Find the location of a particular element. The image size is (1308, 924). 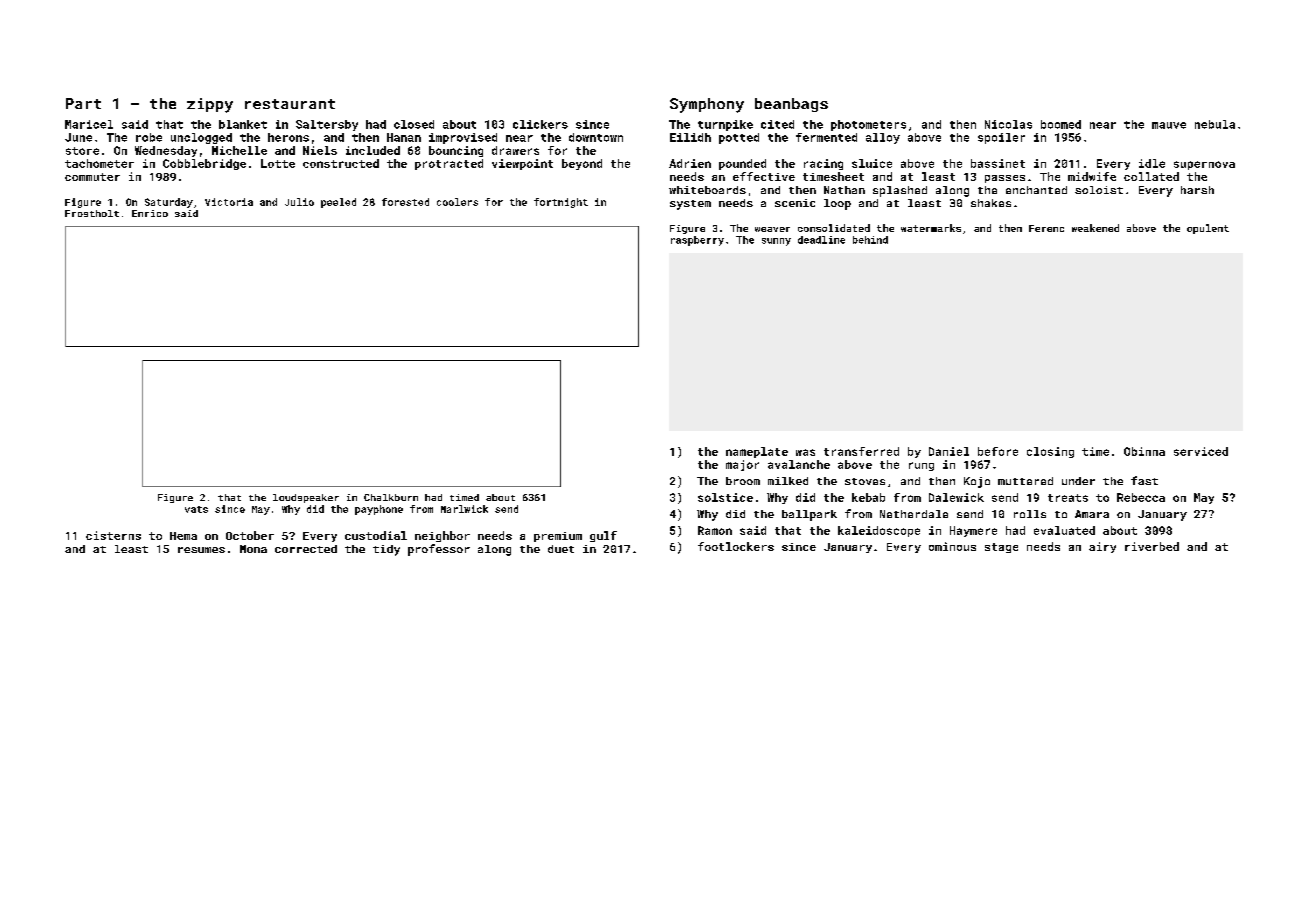

Part is located at coordinates (83, 103).
